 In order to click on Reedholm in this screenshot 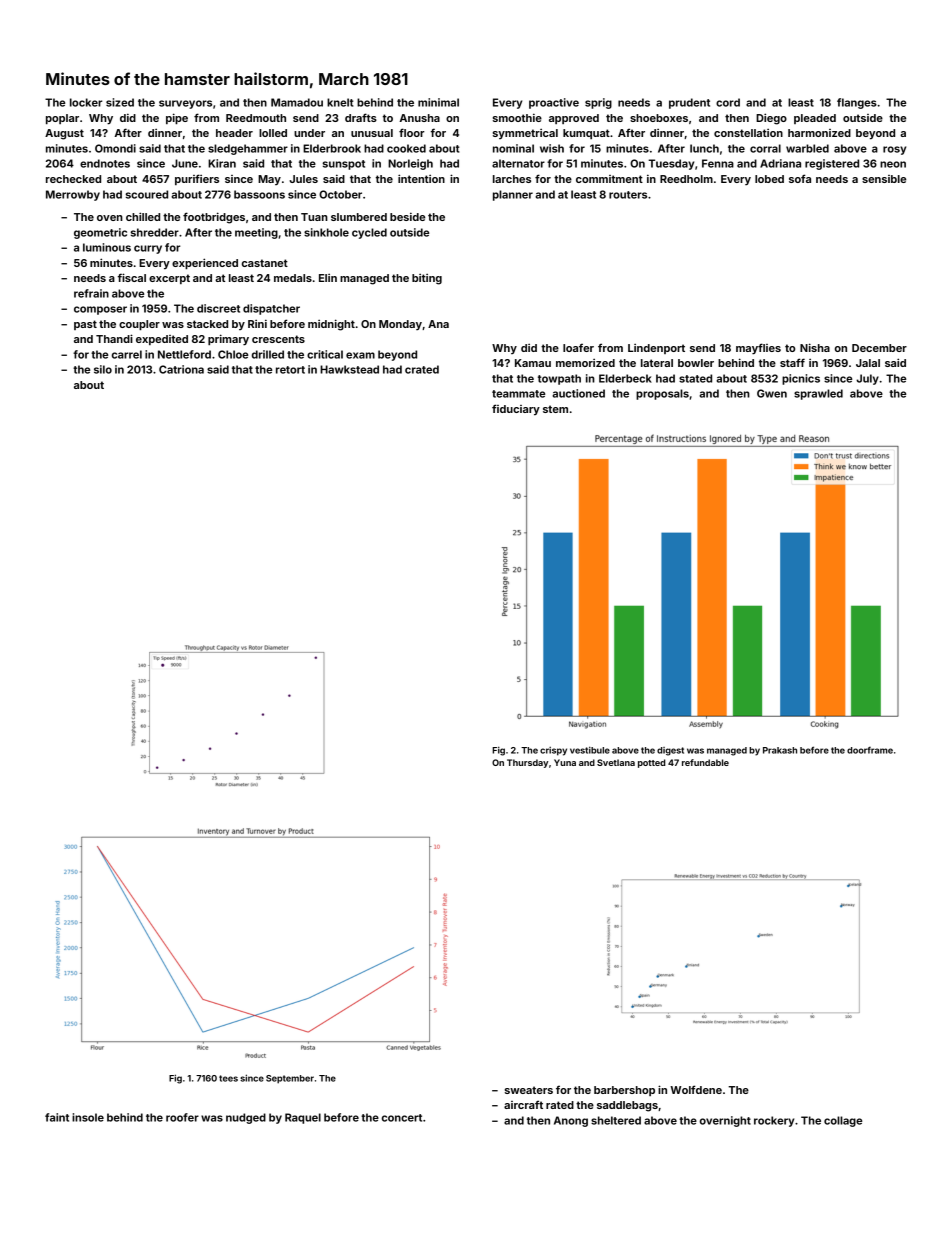, I will do `click(686, 179)`.
